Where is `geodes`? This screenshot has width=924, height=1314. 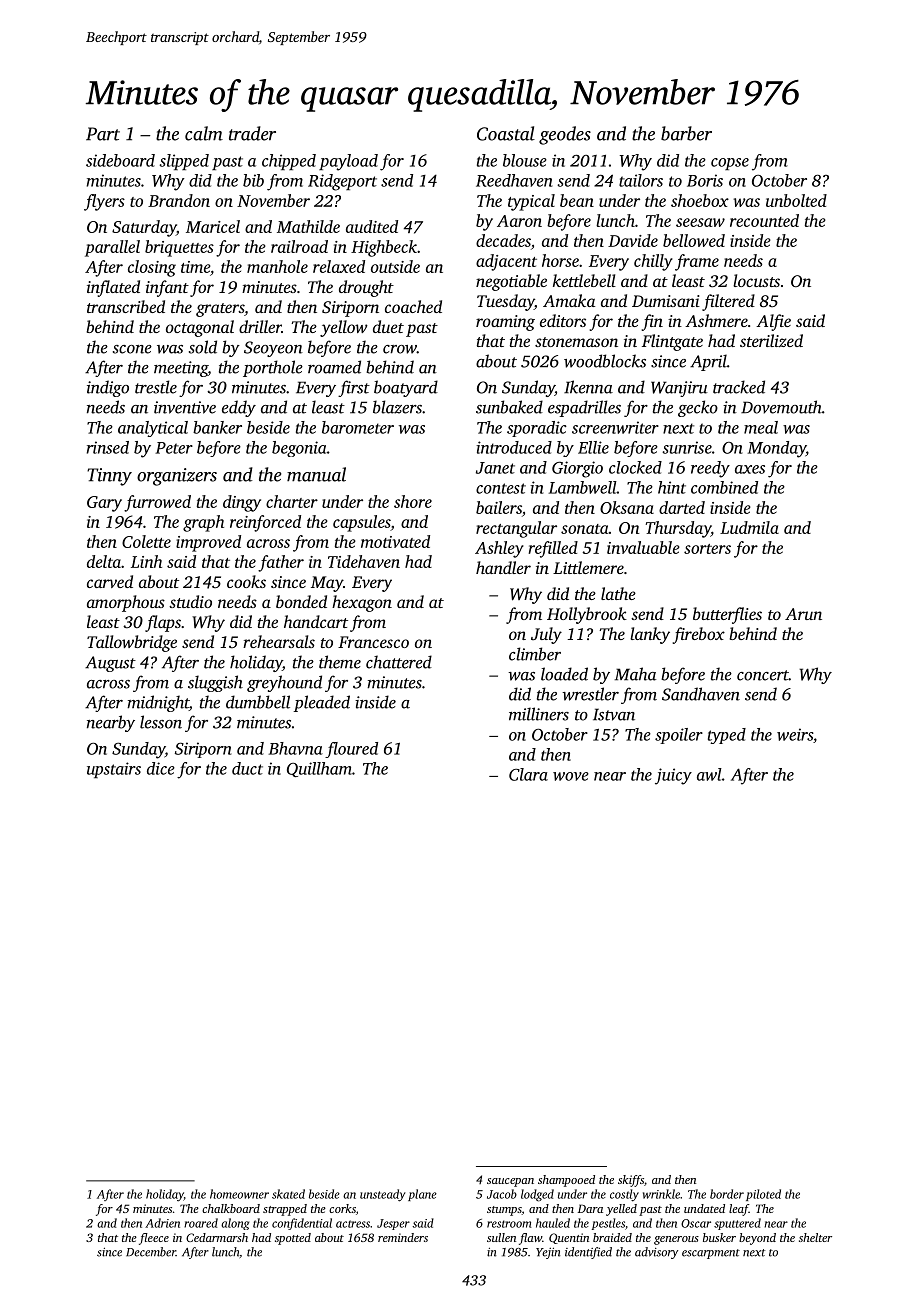 geodes is located at coordinates (565, 135).
